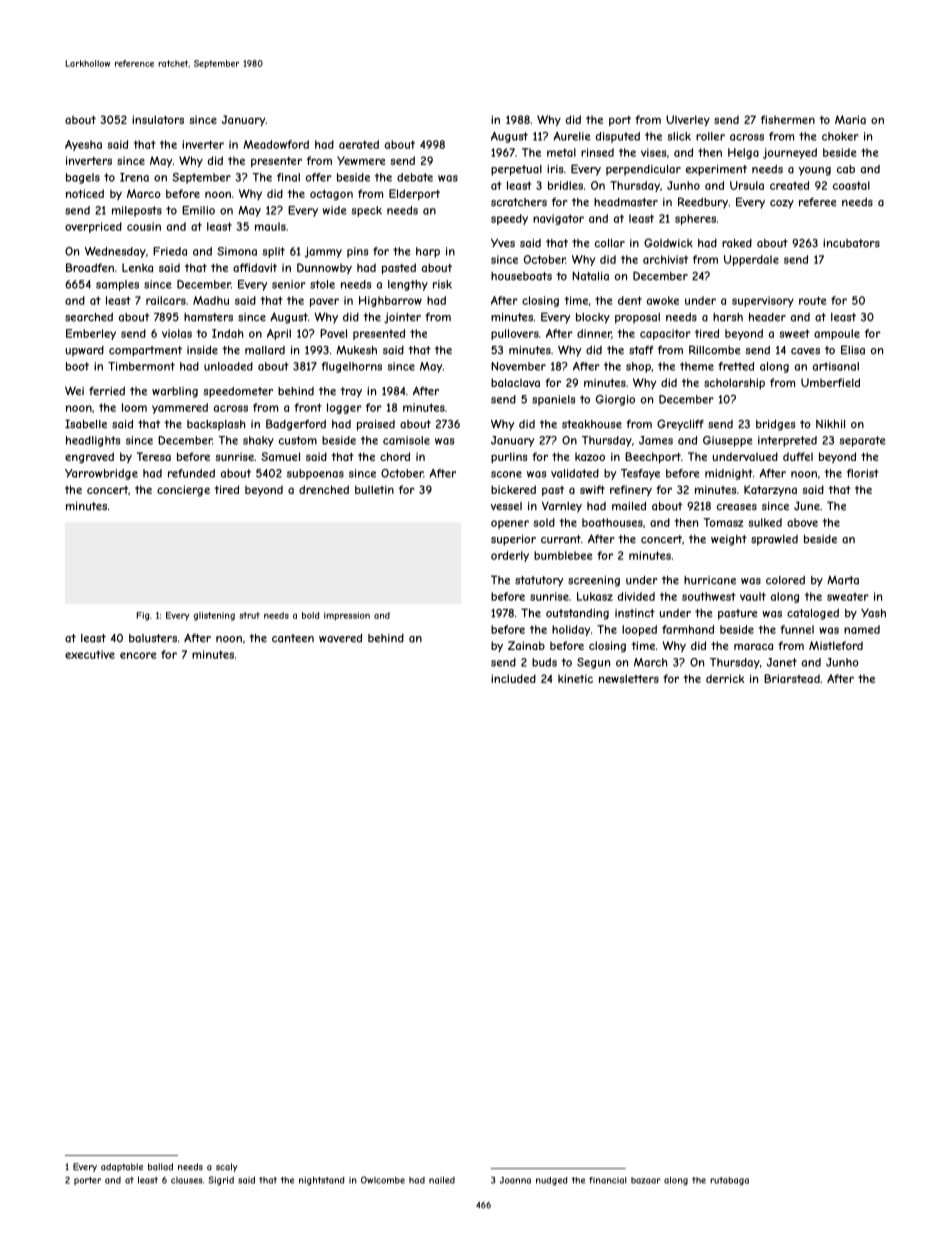  I want to click on Janet, so click(782, 662).
